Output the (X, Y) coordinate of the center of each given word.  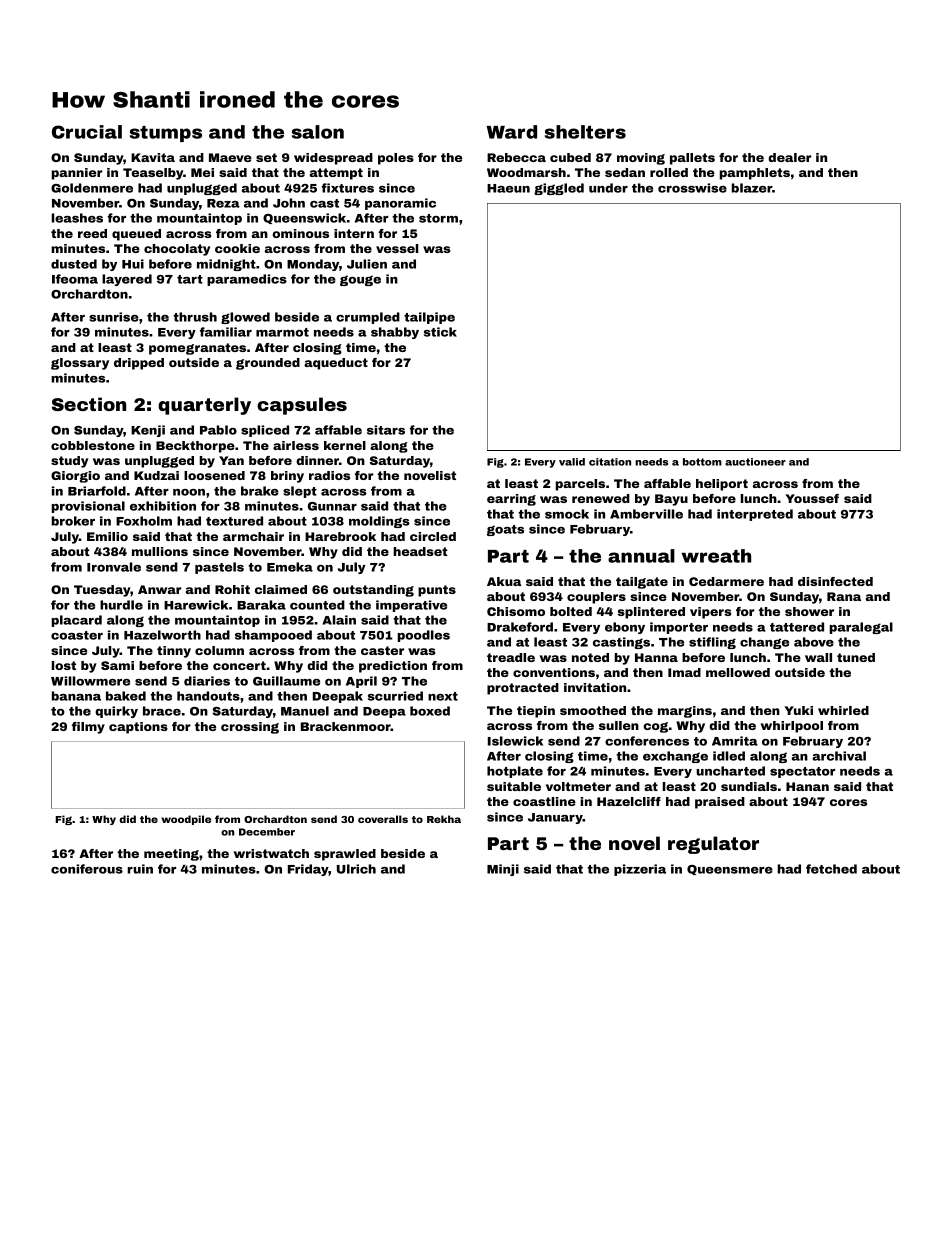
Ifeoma (75, 279)
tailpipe (429, 318)
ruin (140, 869)
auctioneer (755, 462)
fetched (831, 869)
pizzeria (640, 870)
